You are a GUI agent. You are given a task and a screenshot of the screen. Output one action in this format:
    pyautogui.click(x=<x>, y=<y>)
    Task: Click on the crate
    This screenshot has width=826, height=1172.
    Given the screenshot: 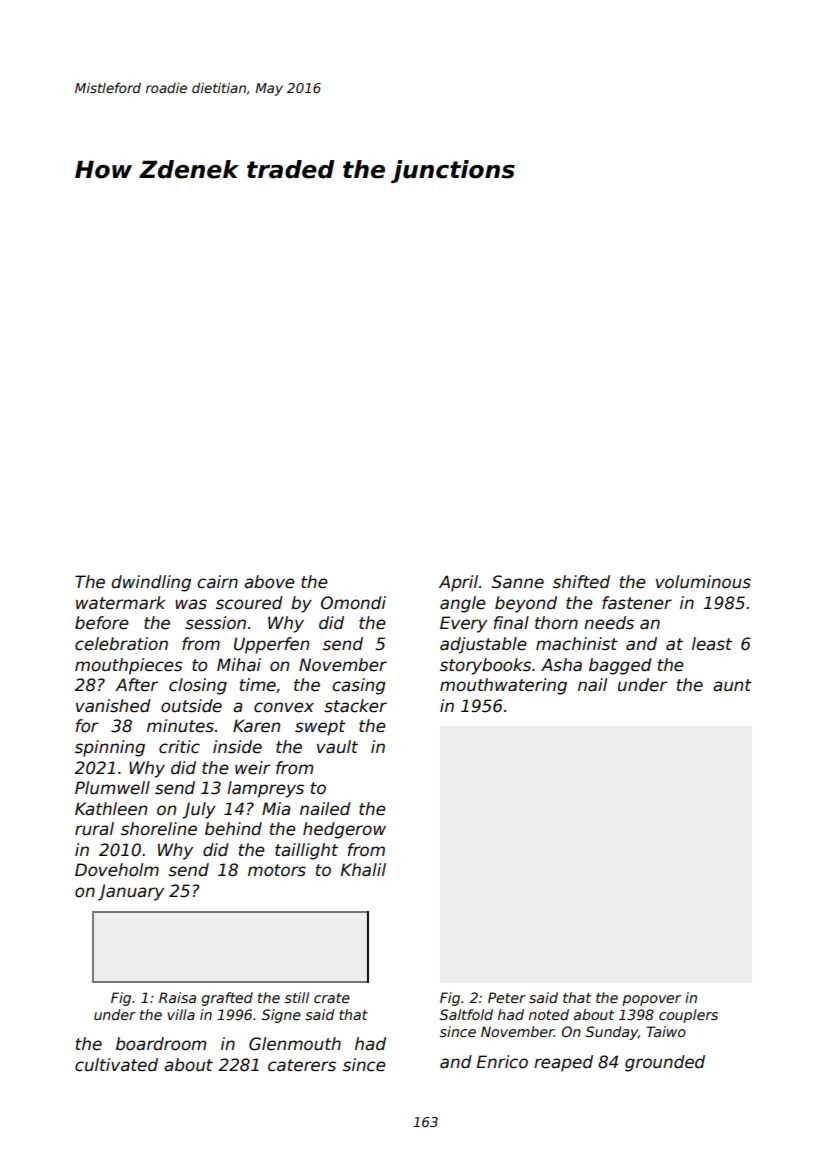 What is the action you would take?
    pyautogui.click(x=332, y=998)
